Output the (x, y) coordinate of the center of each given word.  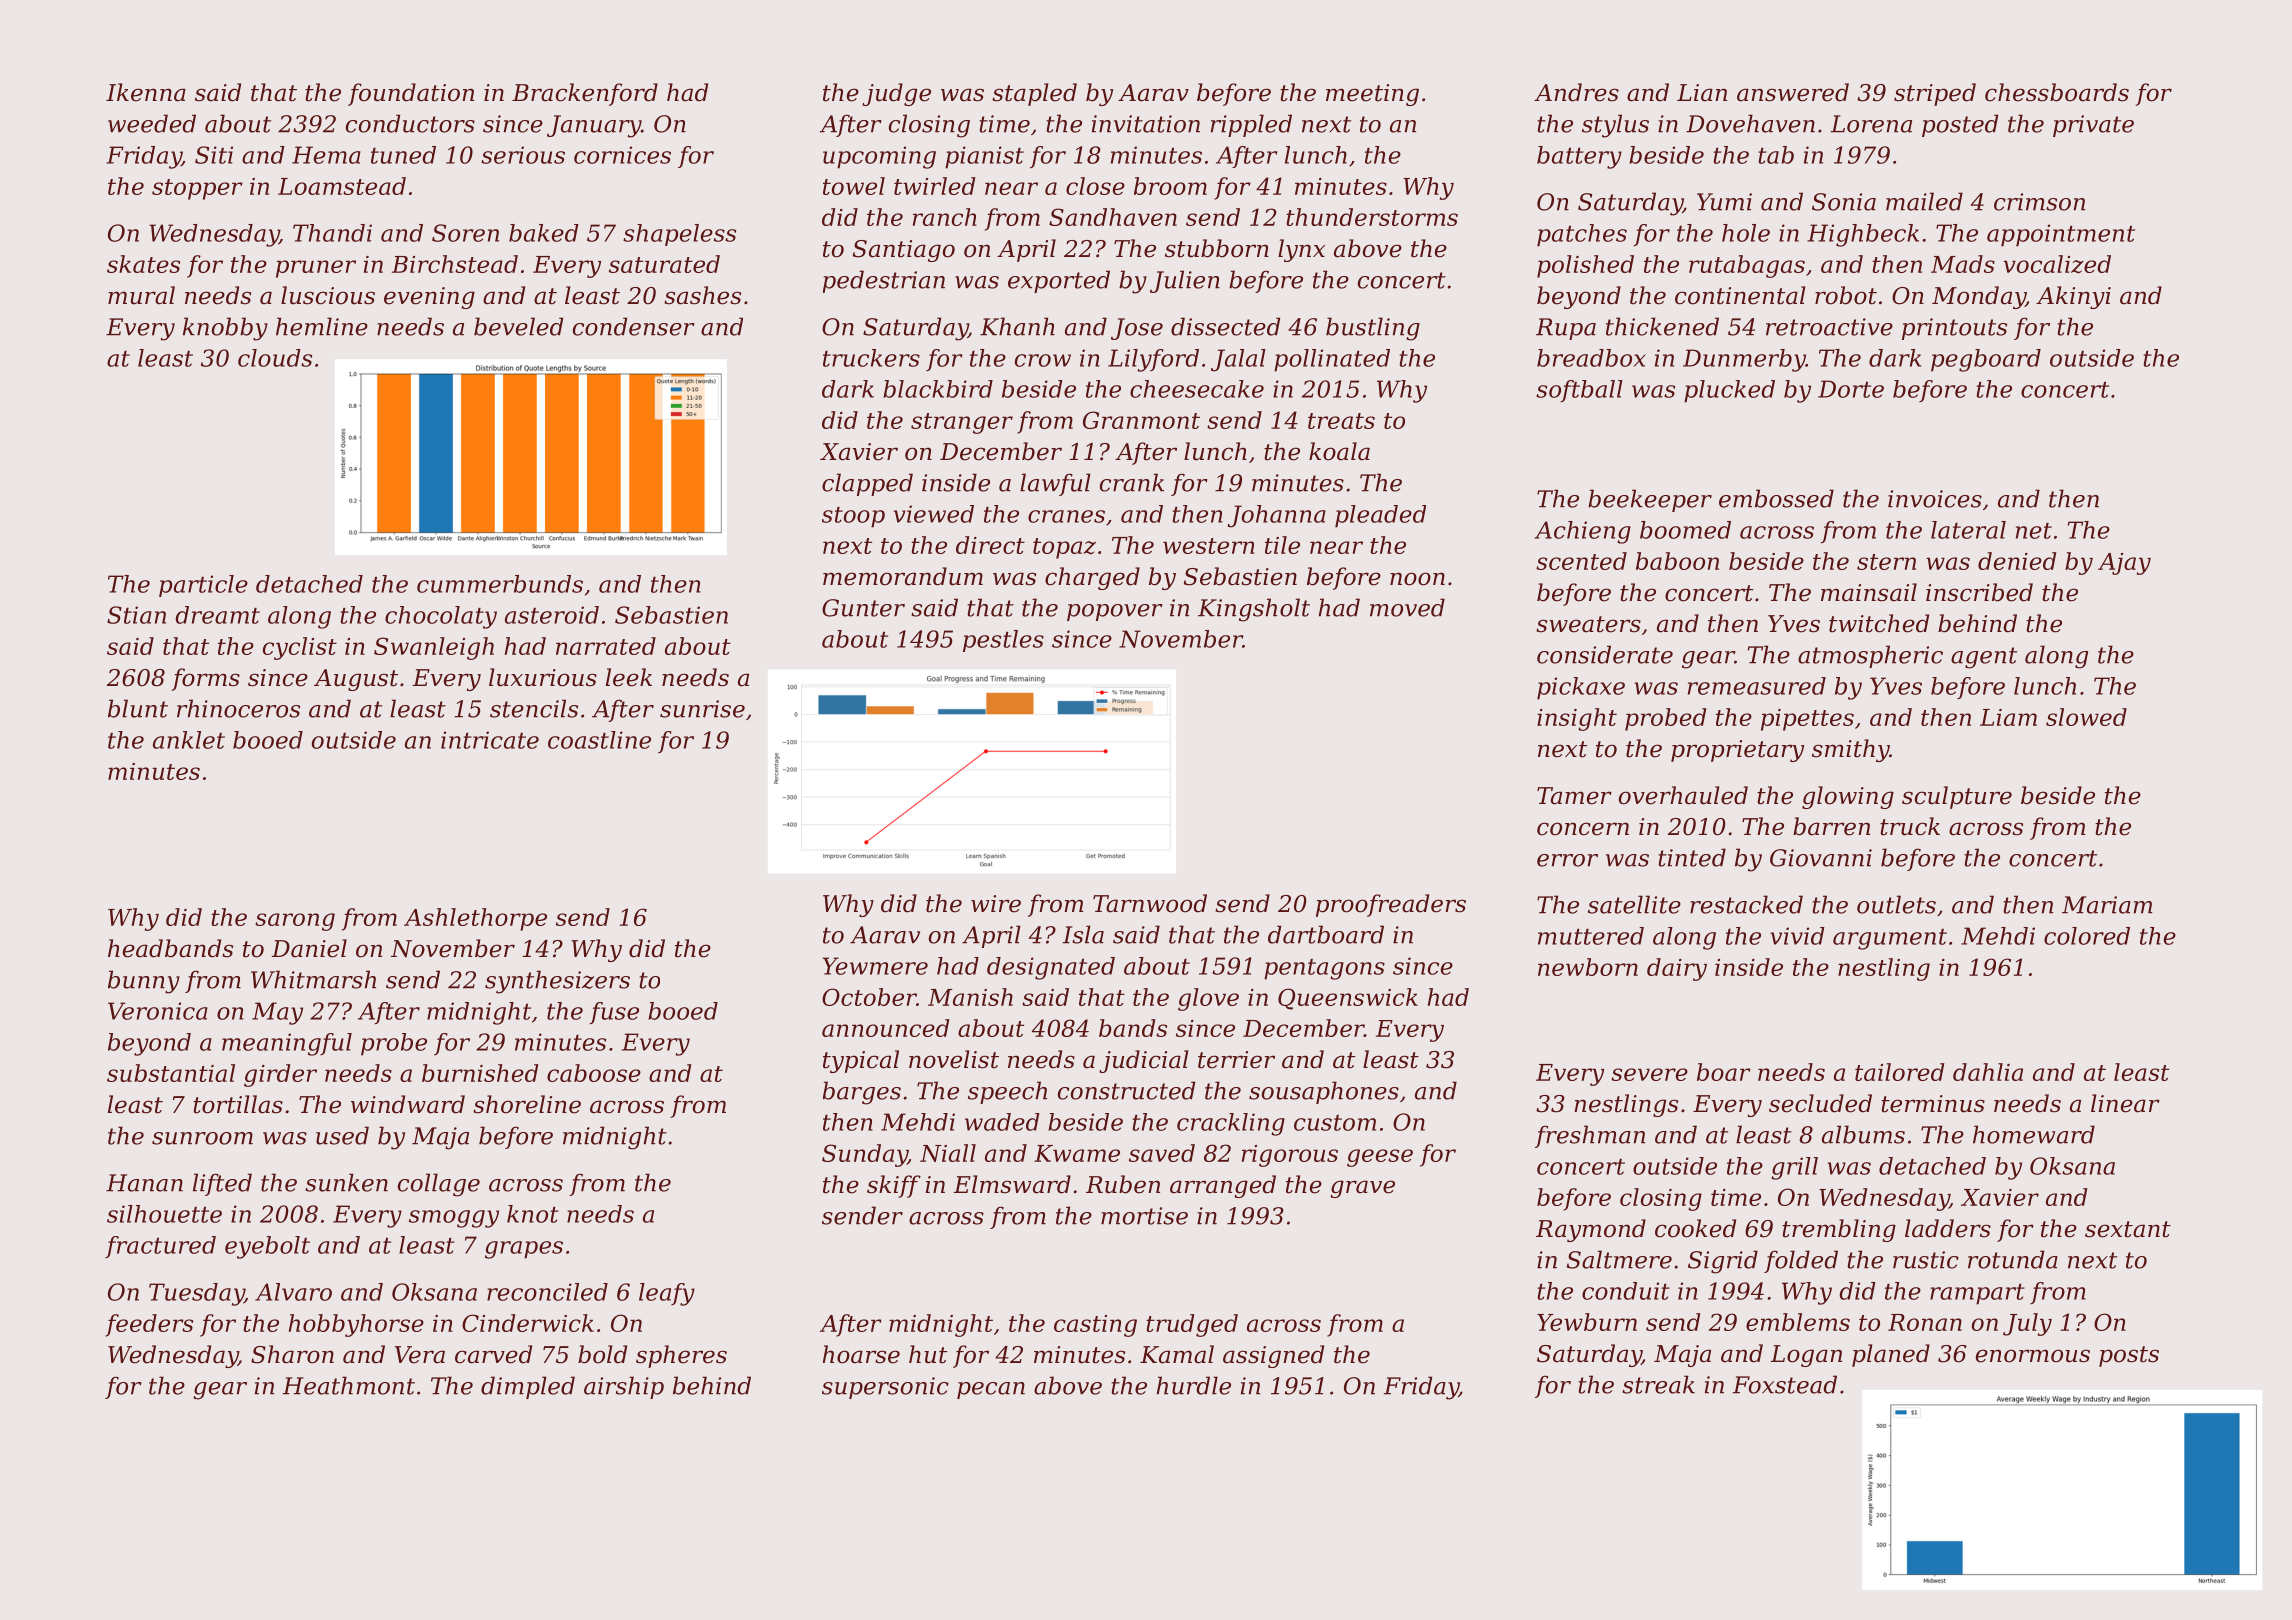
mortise (1144, 1216)
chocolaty (441, 617)
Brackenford (585, 94)
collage (439, 1185)
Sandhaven (1113, 217)
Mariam (2107, 905)
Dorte (1851, 389)
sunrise (702, 709)
